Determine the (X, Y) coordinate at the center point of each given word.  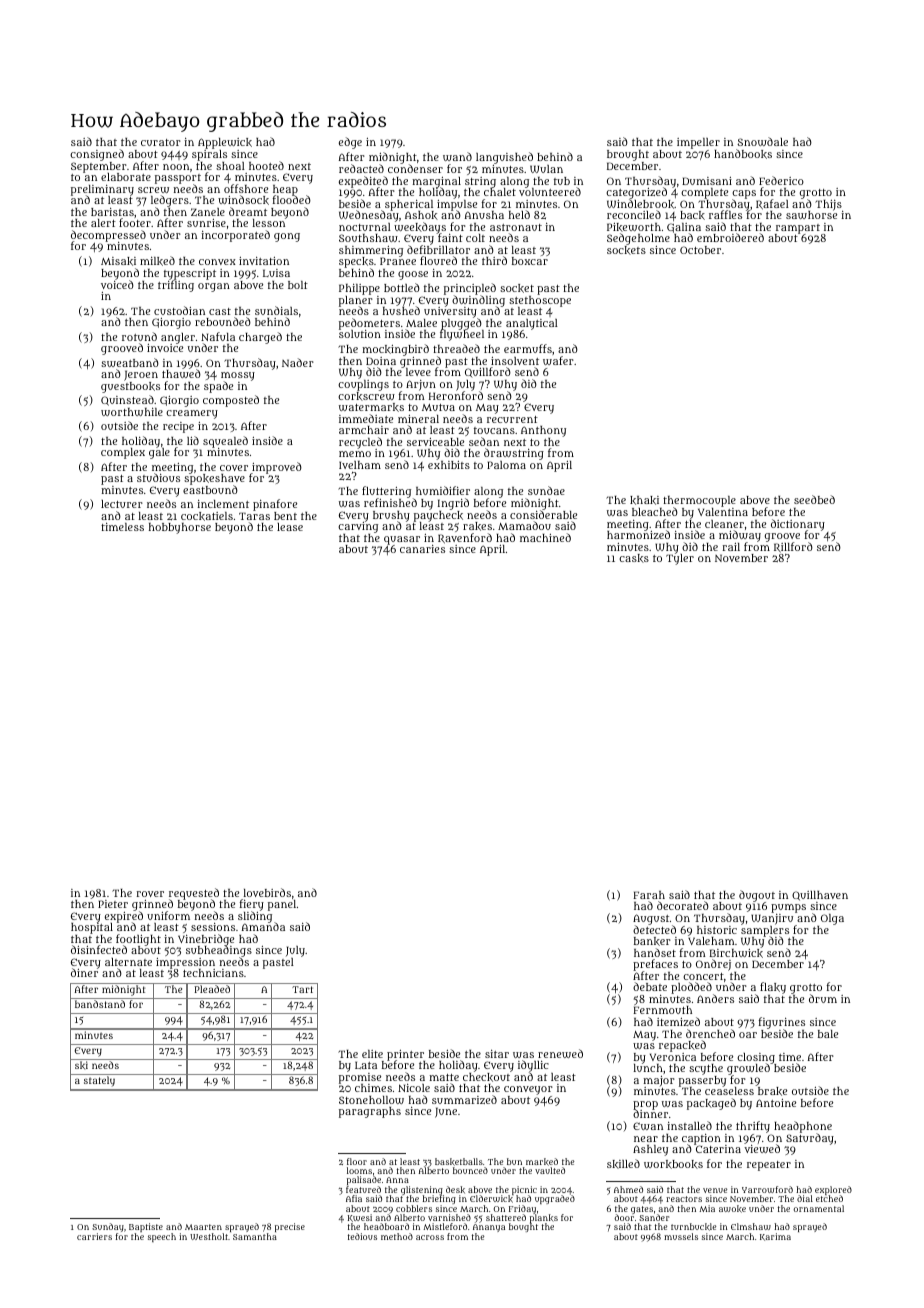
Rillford (793, 547)
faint (450, 238)
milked (157, 261)
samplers (765, 931)
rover (150, 894)
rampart (798, 229)
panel (282, 905)
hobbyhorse (180, 528)
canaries (422, 549)
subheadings (219, 952)
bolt (298, 285)
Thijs (828, 205)
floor (357, 1161)
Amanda (263, 927)
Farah (649, 895)
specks (356, 263)
